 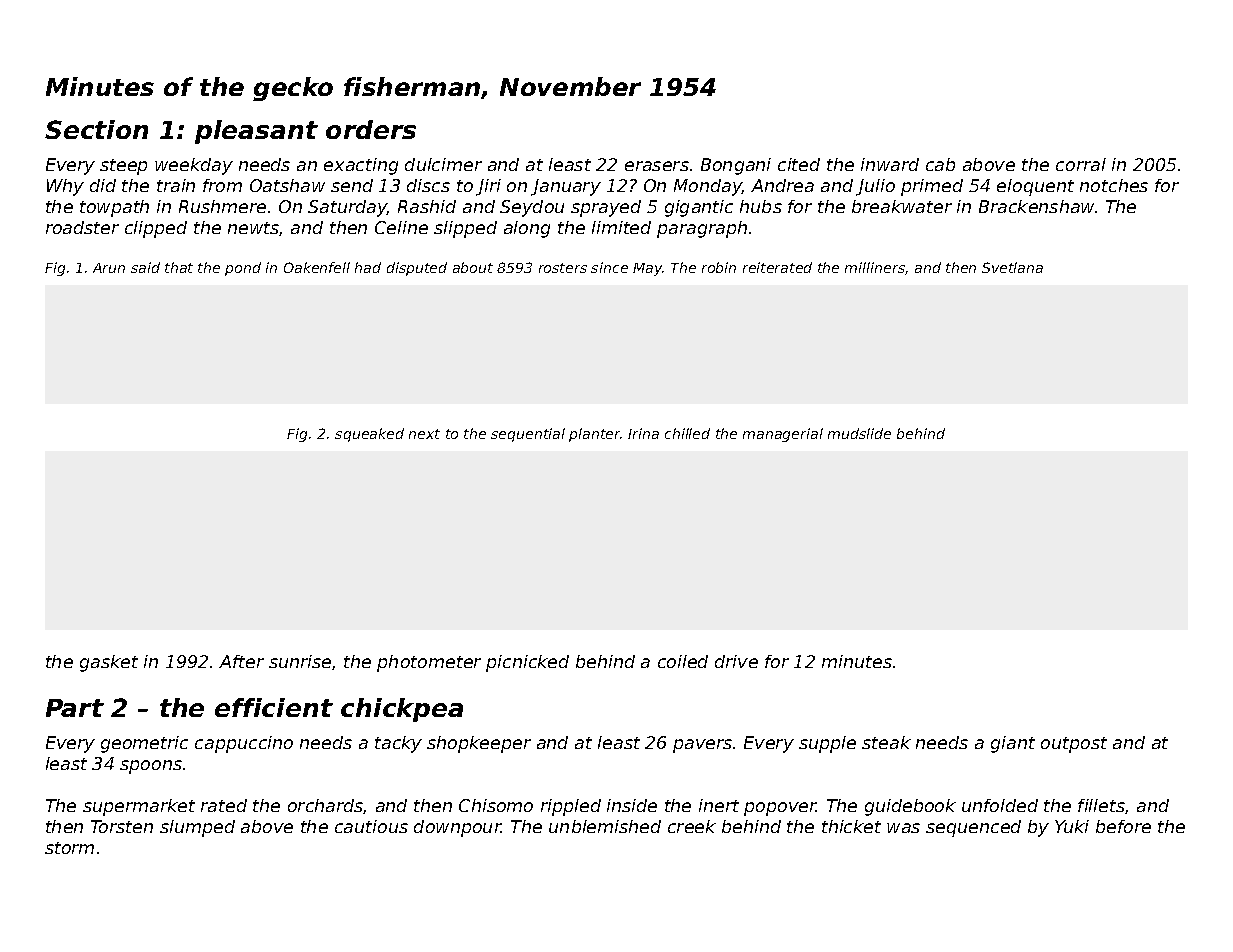 I want to click on orders, so click(x=371, y=129).
